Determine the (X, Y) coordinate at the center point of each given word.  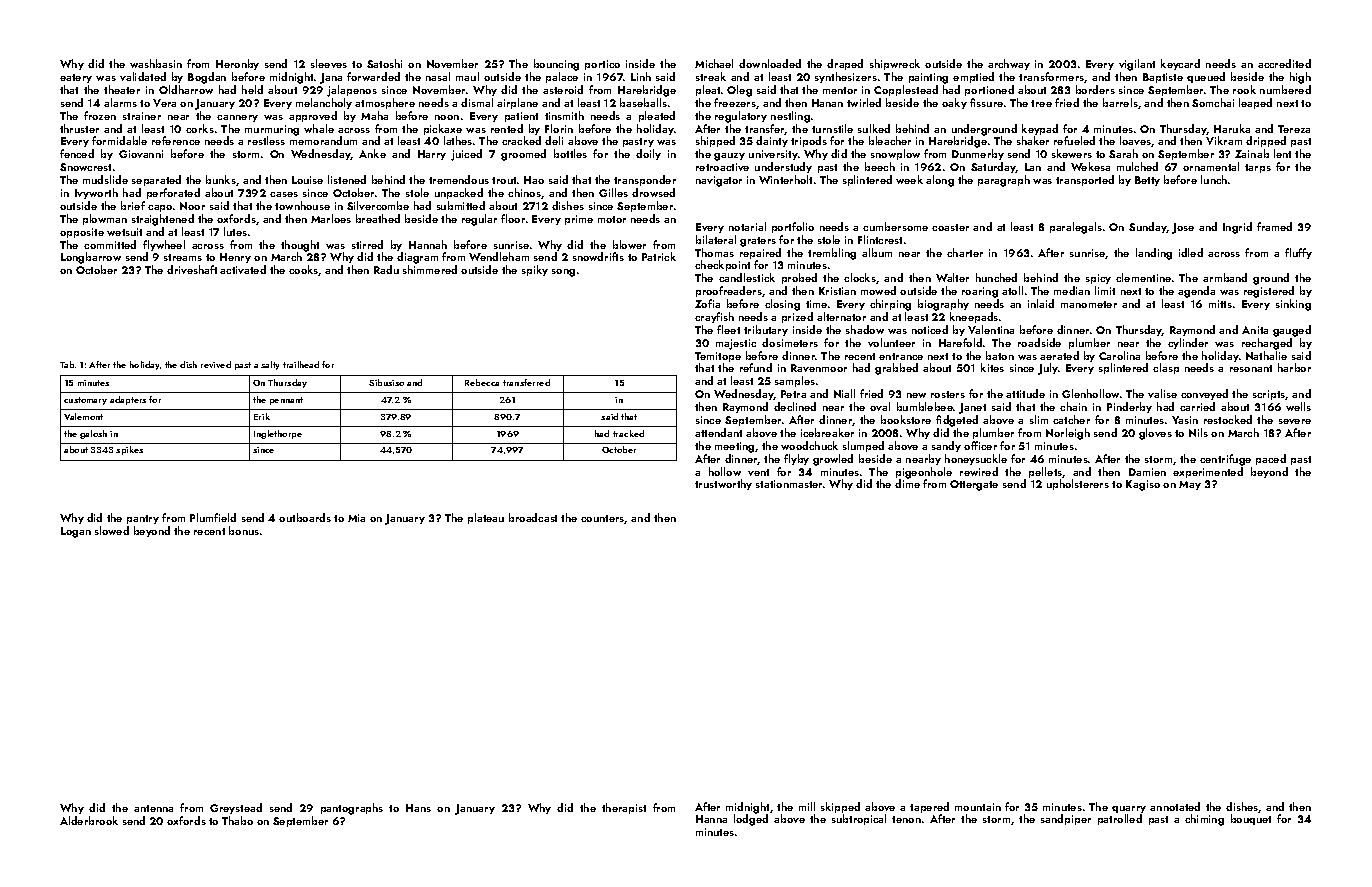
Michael (714, 63)
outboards (305, 517)
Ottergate (974, 485)
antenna (153, 808)
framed (1274, 226)
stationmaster (789, 484)
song (563, 273)
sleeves (329, 63)
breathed (378, 218)
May (1190, 485)
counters (603, 519)
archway (1009, 64)
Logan (76, 532)
